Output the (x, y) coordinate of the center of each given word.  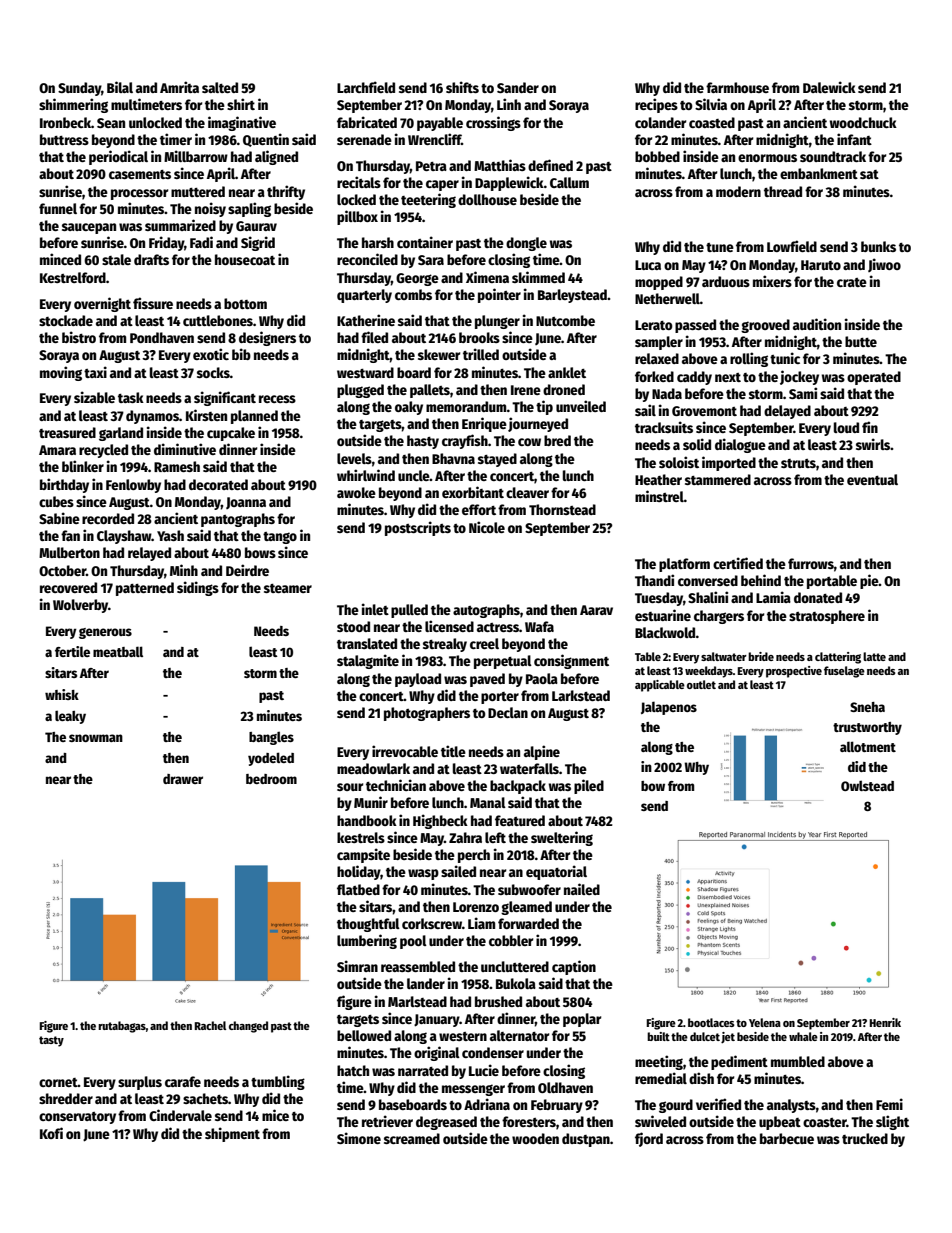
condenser (493, 1052)
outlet (701, 684)
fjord (649, 1139)
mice (275, 1115)
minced (60, 259)
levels (354, 458)
